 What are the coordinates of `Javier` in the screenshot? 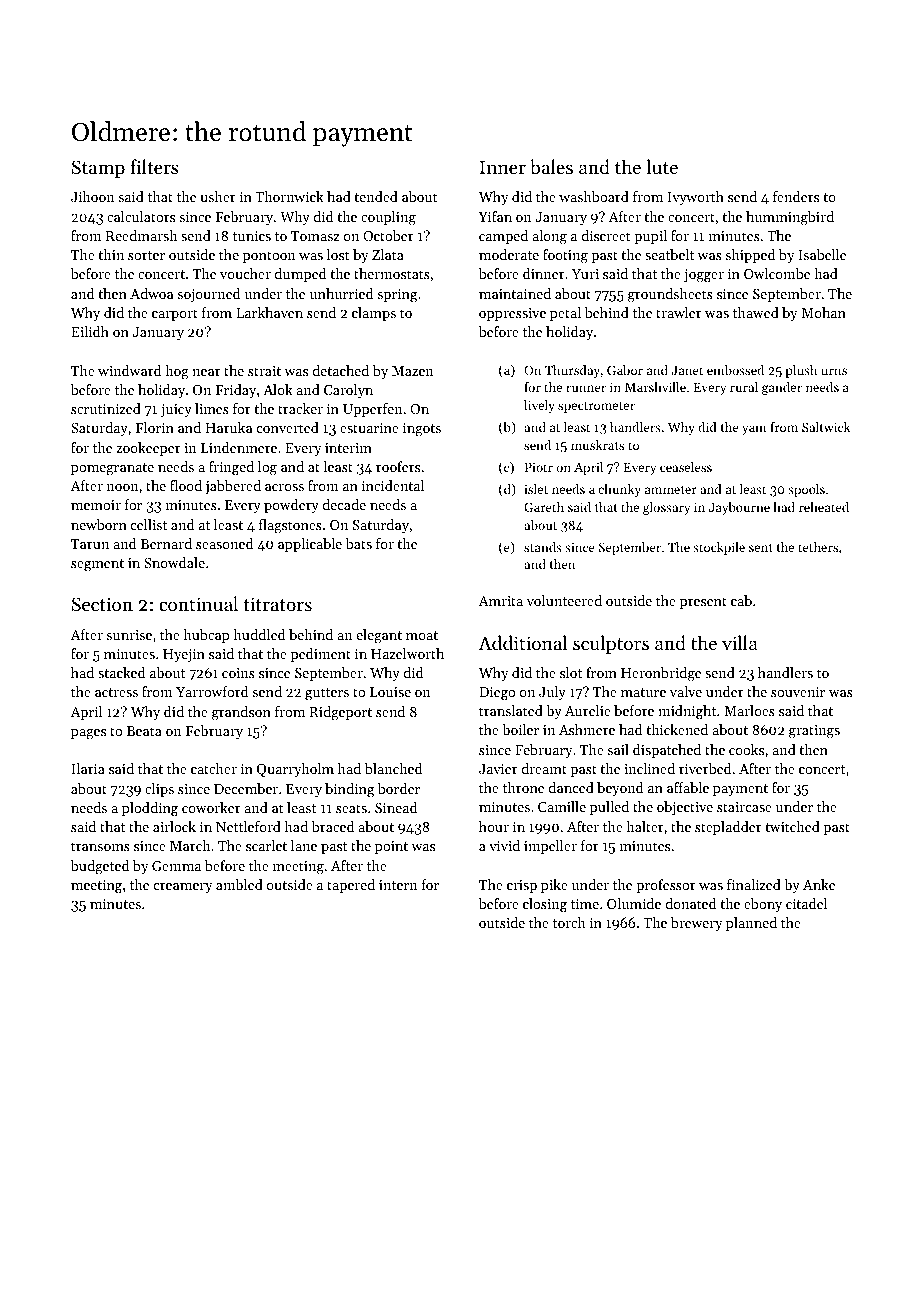 It's located at (498, 769).
